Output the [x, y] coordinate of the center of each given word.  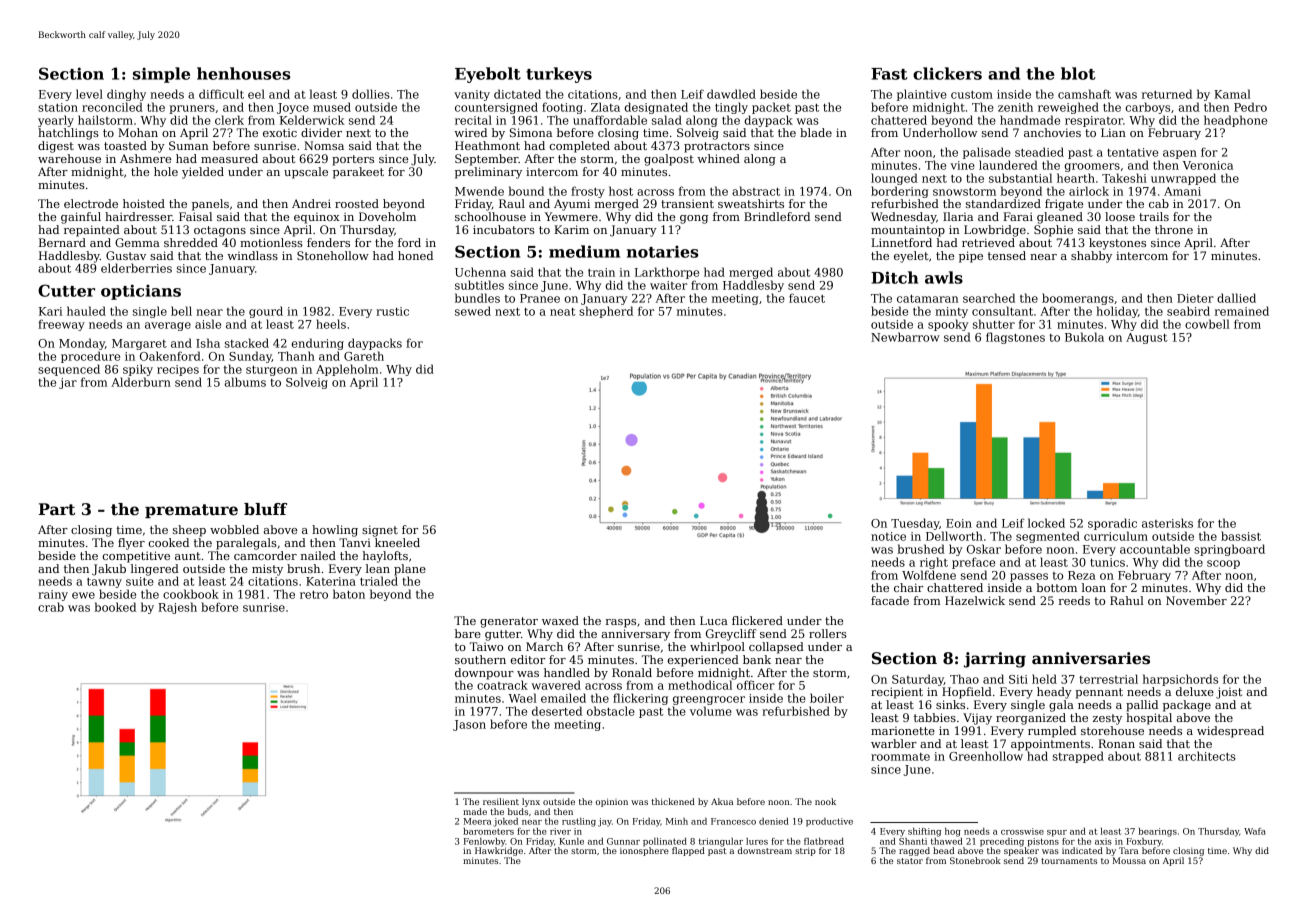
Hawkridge [499, 851]
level [89, 94]
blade [816, 132]
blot [1078, 73]
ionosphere [644, 851]
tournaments [1069, 861]
